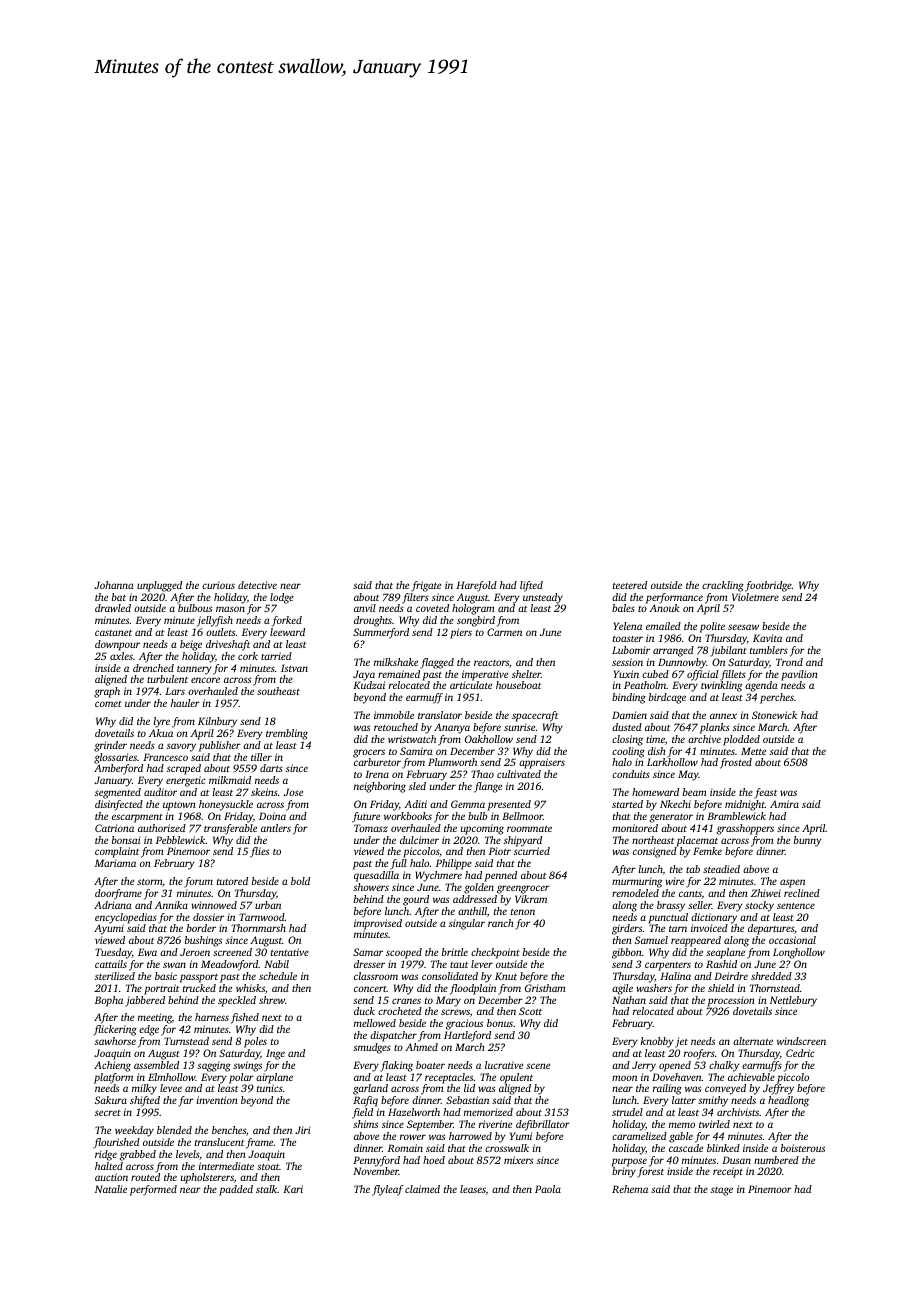 This document has width=924, height=1308. What do you see at coordinates (473, 609) in the document?
I see `hologram` at bounding box center [473, 609].
